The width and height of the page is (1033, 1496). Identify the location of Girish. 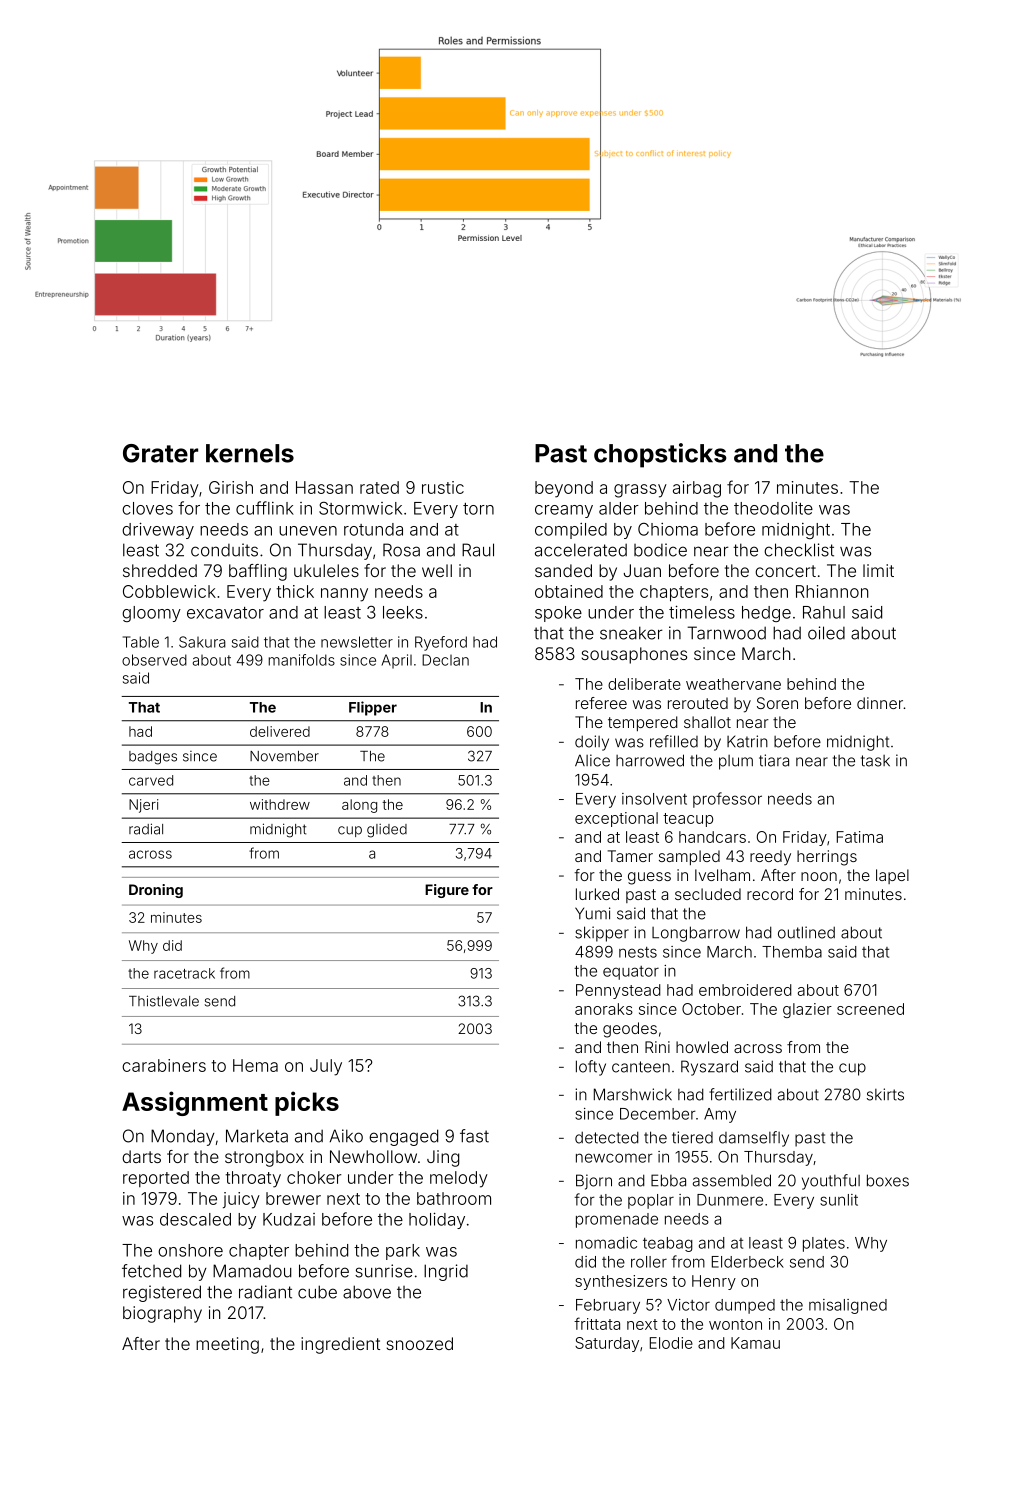
(231, 487).
